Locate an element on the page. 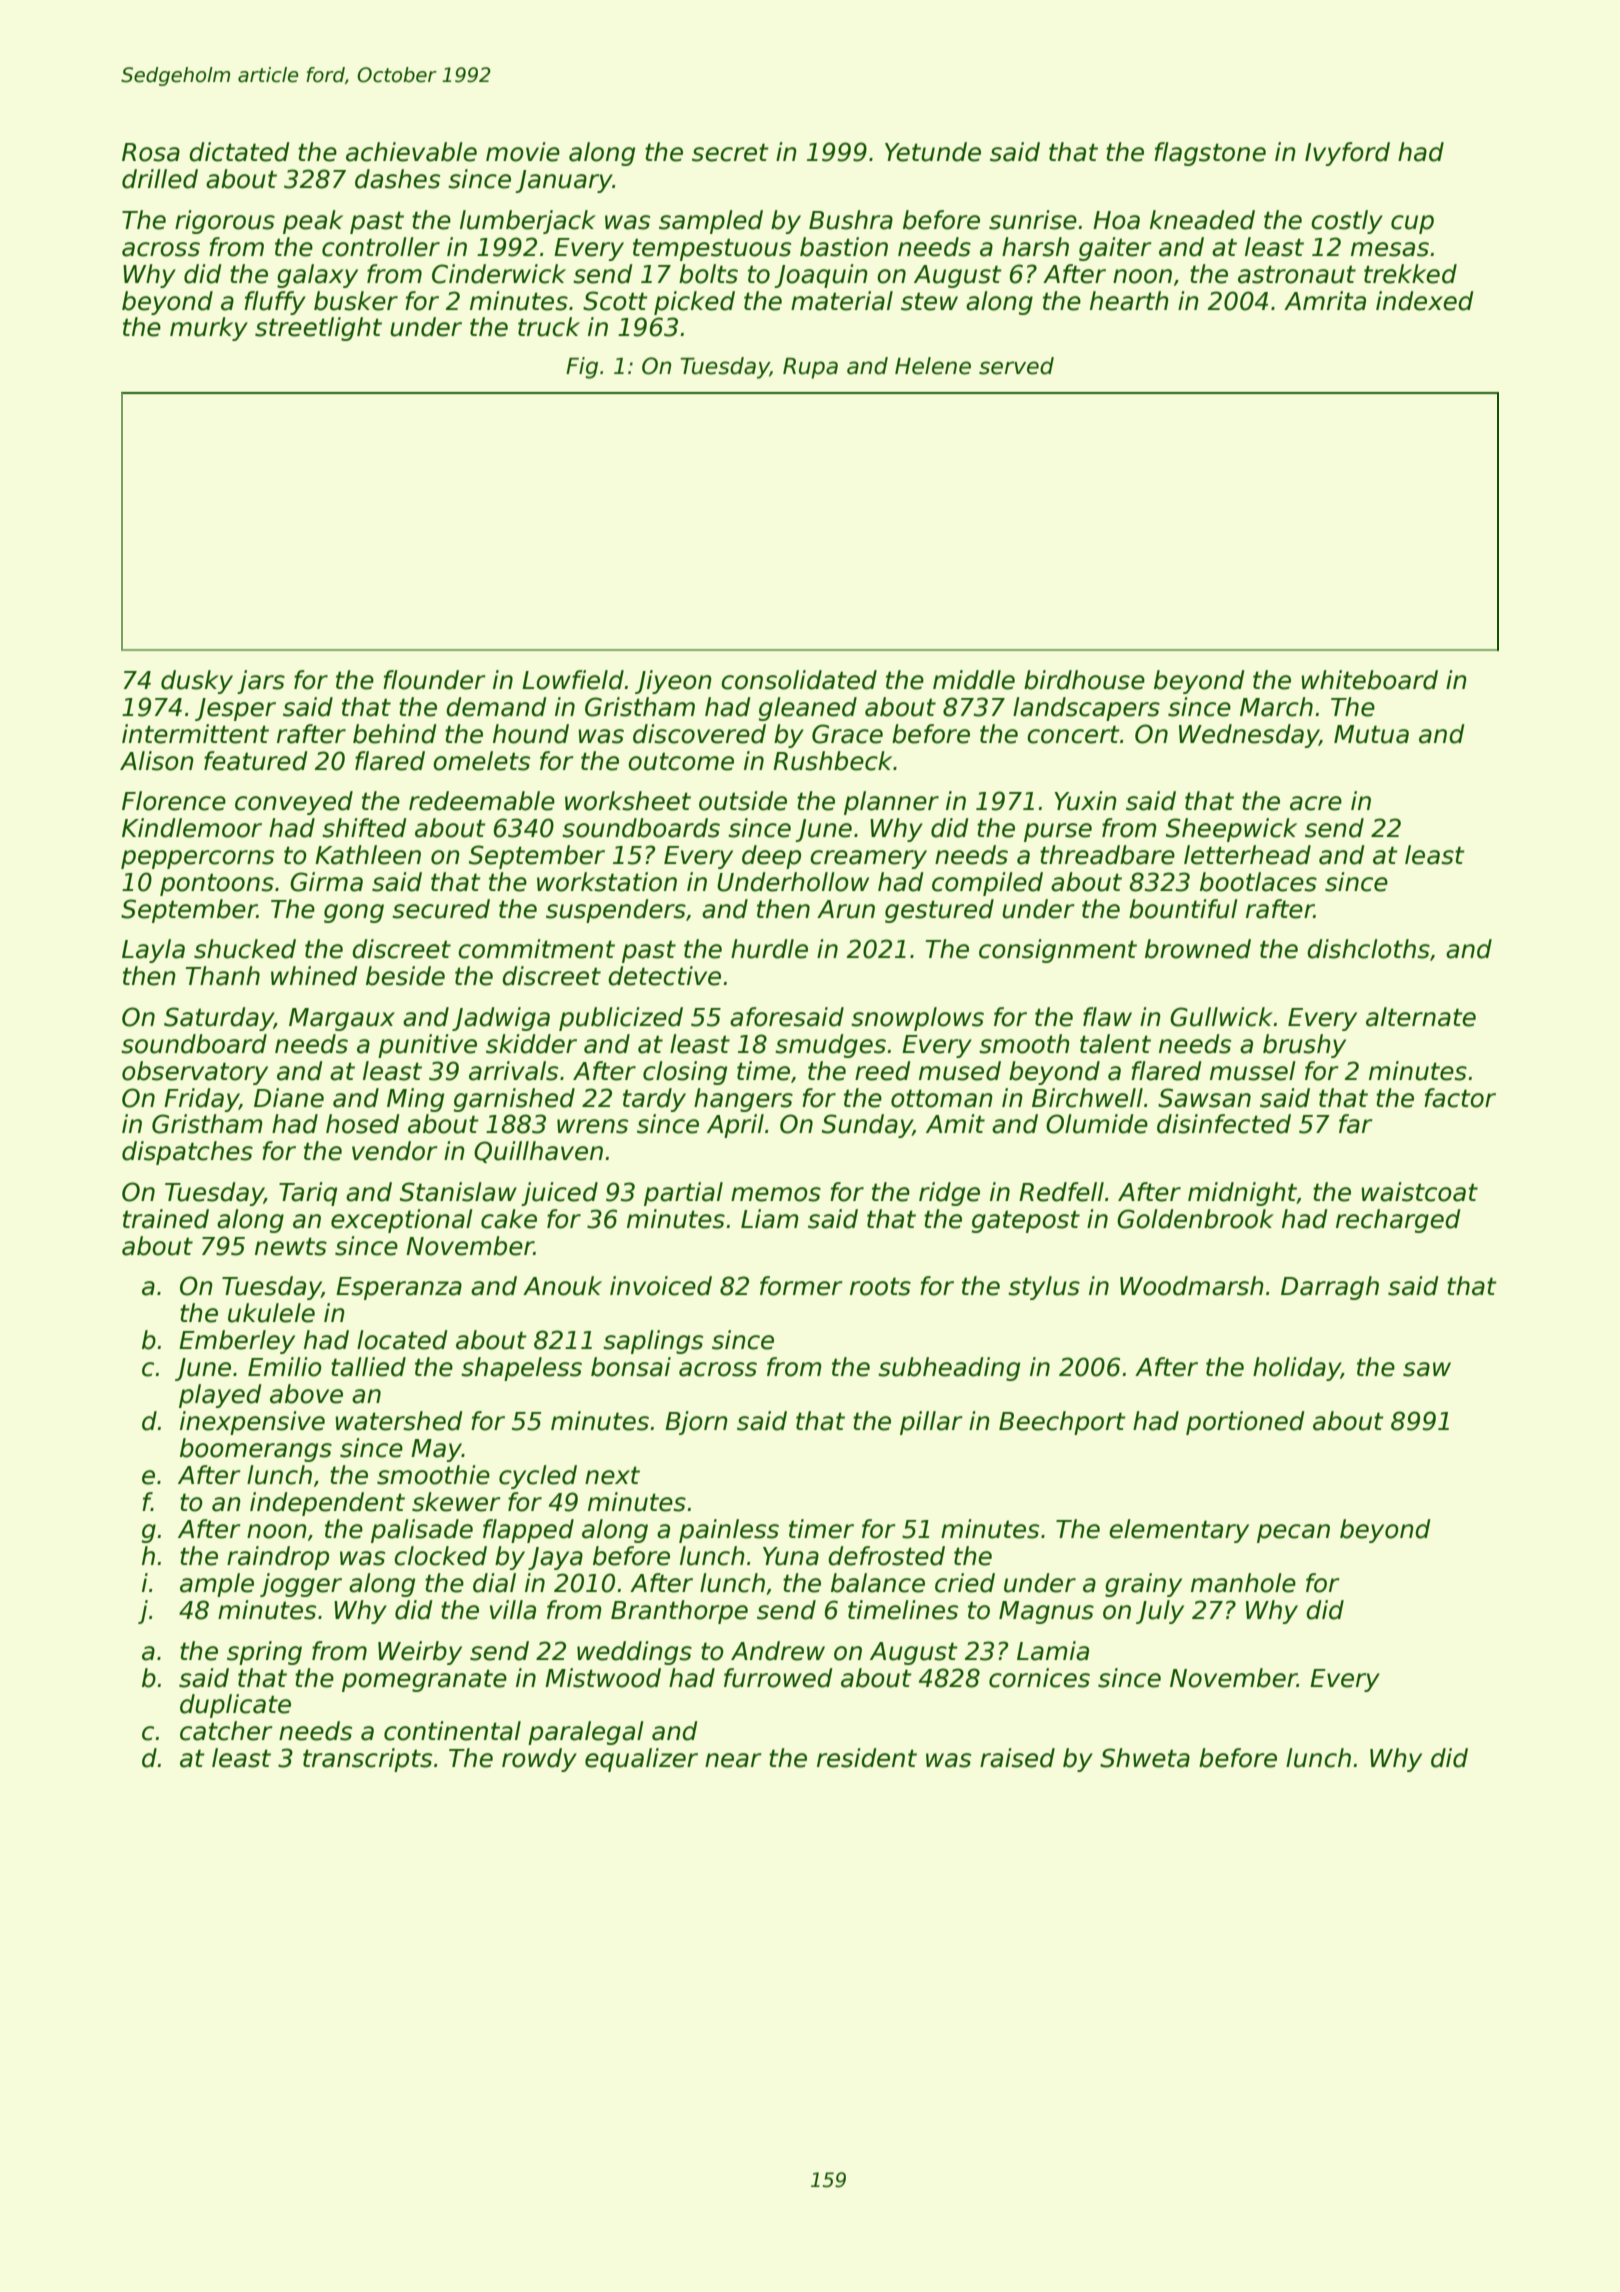  flagstone is located at coordinates (1210, 154).
